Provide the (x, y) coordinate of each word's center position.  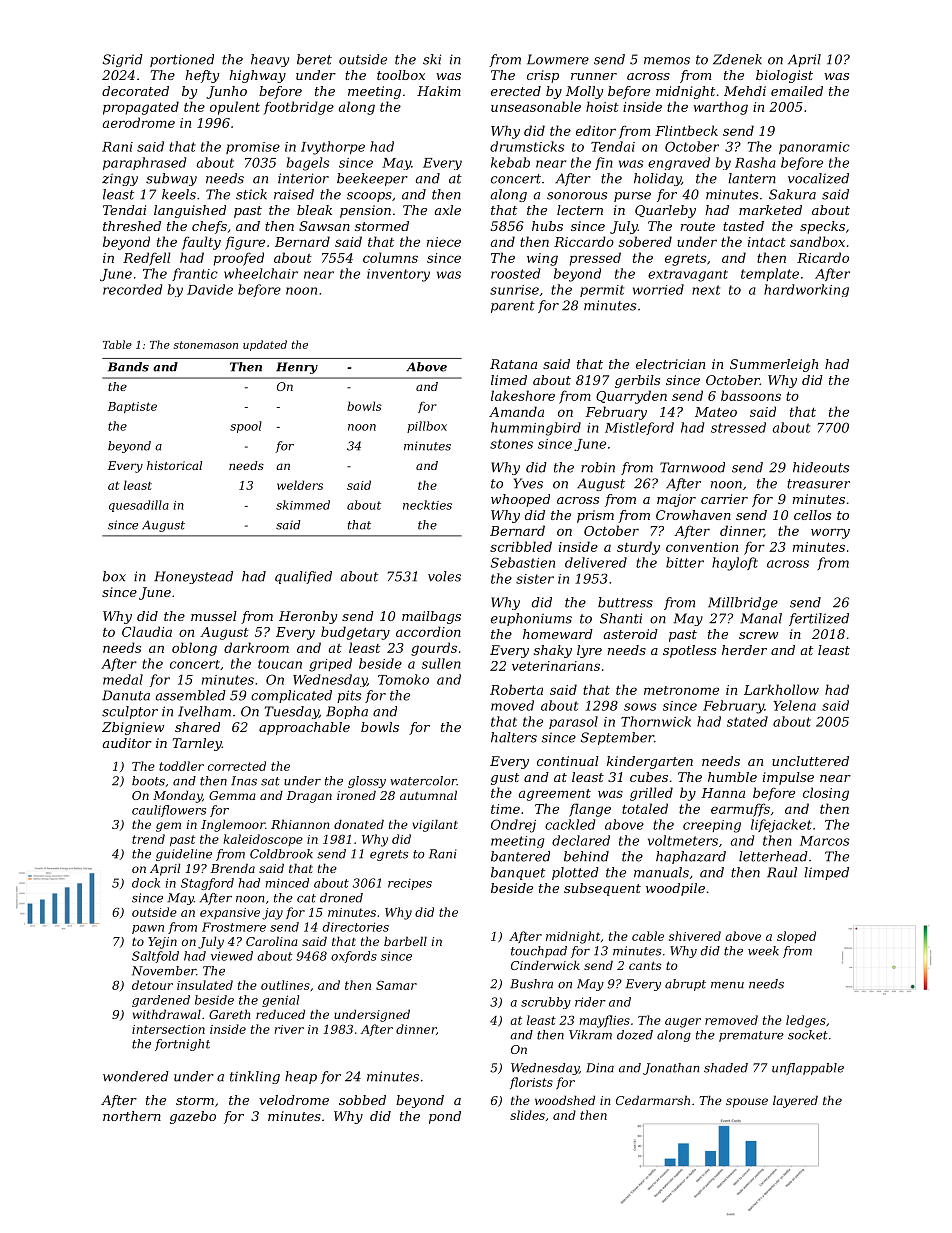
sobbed (362, 1100)
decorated (135, 91)
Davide (210, 289)
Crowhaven (693, 515)
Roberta (516, 689)
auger (683, 1023)
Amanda (516, 411)
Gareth (230, 1014)
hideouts (821, 467)
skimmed (303, 505)
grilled (651, 794)
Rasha (755, 162)
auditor (127, 743)
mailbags (431, 617)
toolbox (401, 75)
